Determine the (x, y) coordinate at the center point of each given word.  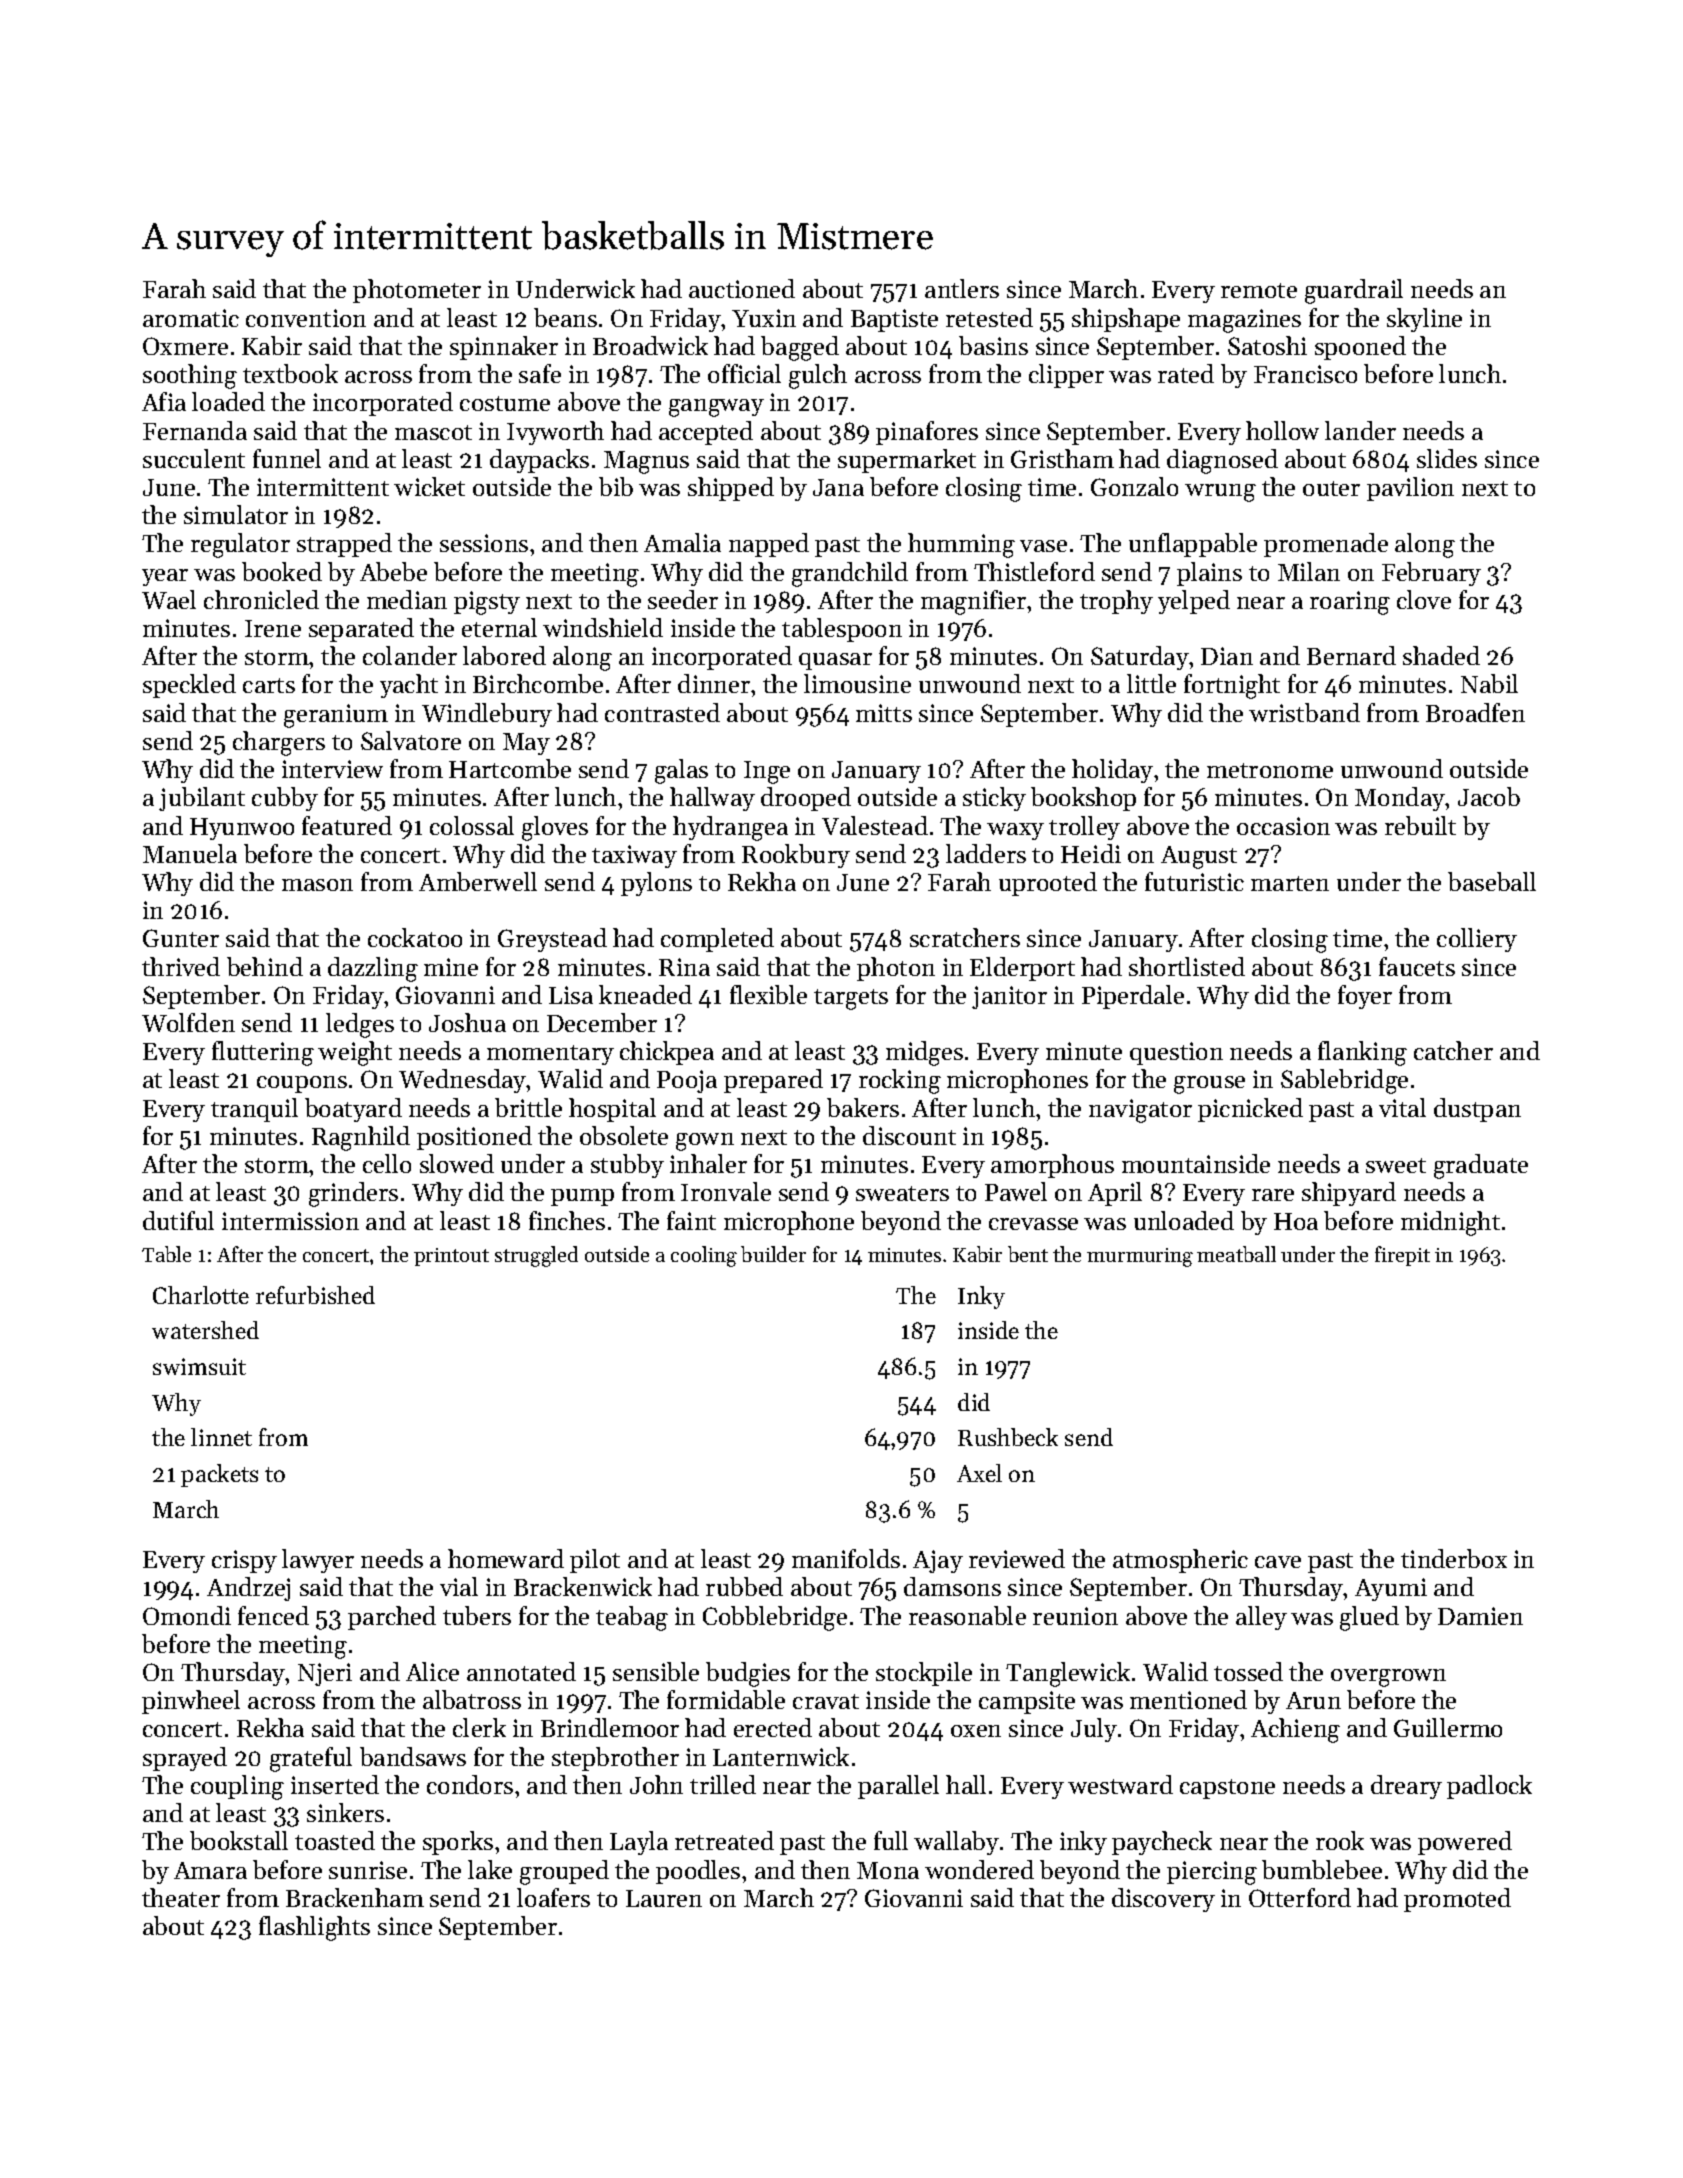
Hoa (1296, 1221)
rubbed (744, 1586)
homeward (506, 1558)
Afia (164, 401)
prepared (773, 1081)
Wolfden (188, 1022)
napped (769, 545)
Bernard (1351, 655)
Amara (210, 1870)
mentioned (1188, 1699)
